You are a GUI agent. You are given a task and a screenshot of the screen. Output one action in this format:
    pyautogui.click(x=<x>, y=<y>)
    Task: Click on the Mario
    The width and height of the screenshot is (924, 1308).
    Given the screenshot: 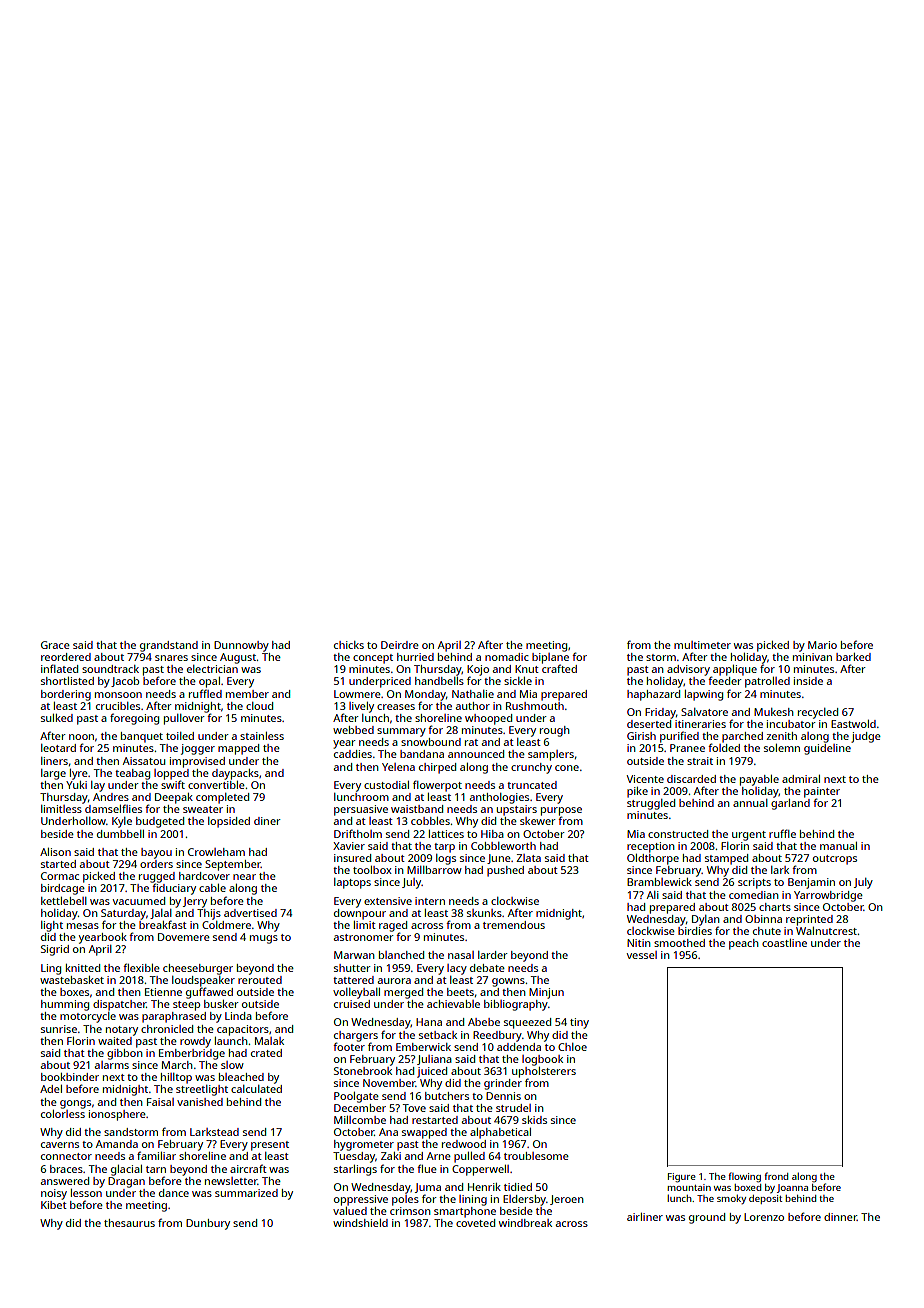 What is the action you would take?
    pyautogui.click(x=822, y=645)
